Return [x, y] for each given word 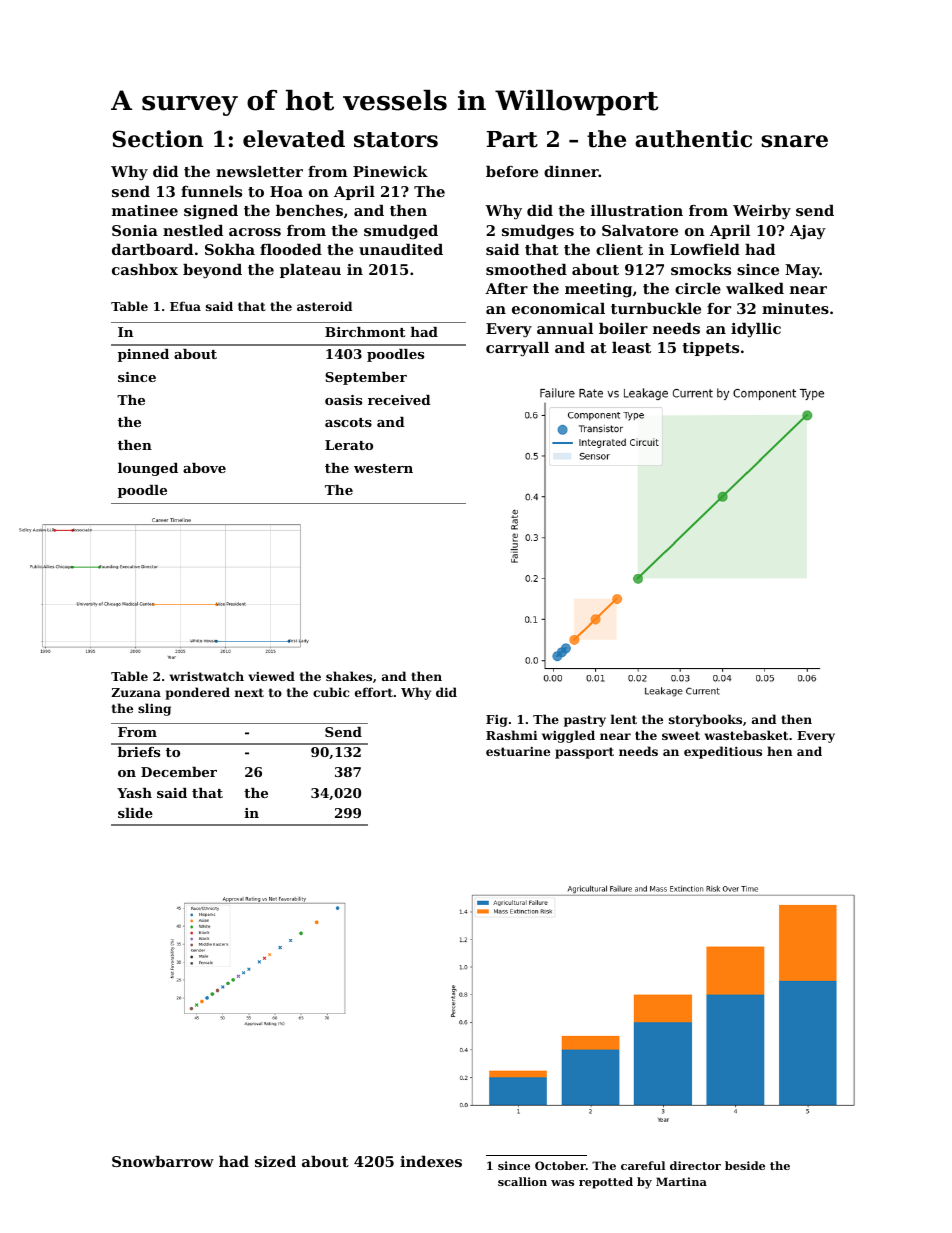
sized [275, 1161]
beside [745, 1165]
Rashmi [512, 735]
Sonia [135, 230]
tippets [710, 349]
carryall [517, 349]
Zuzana [136, 692]
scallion [522, 1181]
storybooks [705, 720]
